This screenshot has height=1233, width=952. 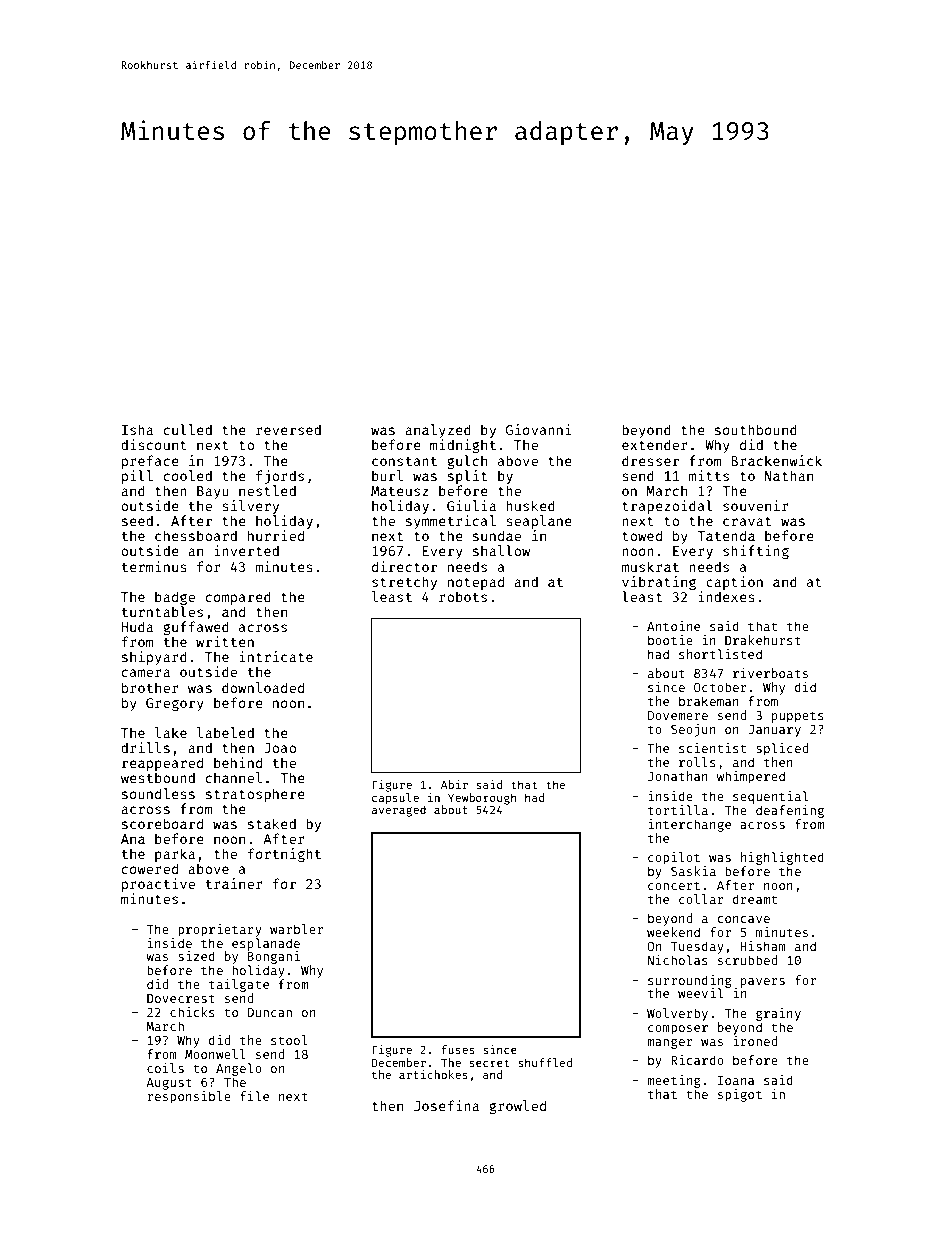 I want to click on dreamt, so click(x=755, y=899).
